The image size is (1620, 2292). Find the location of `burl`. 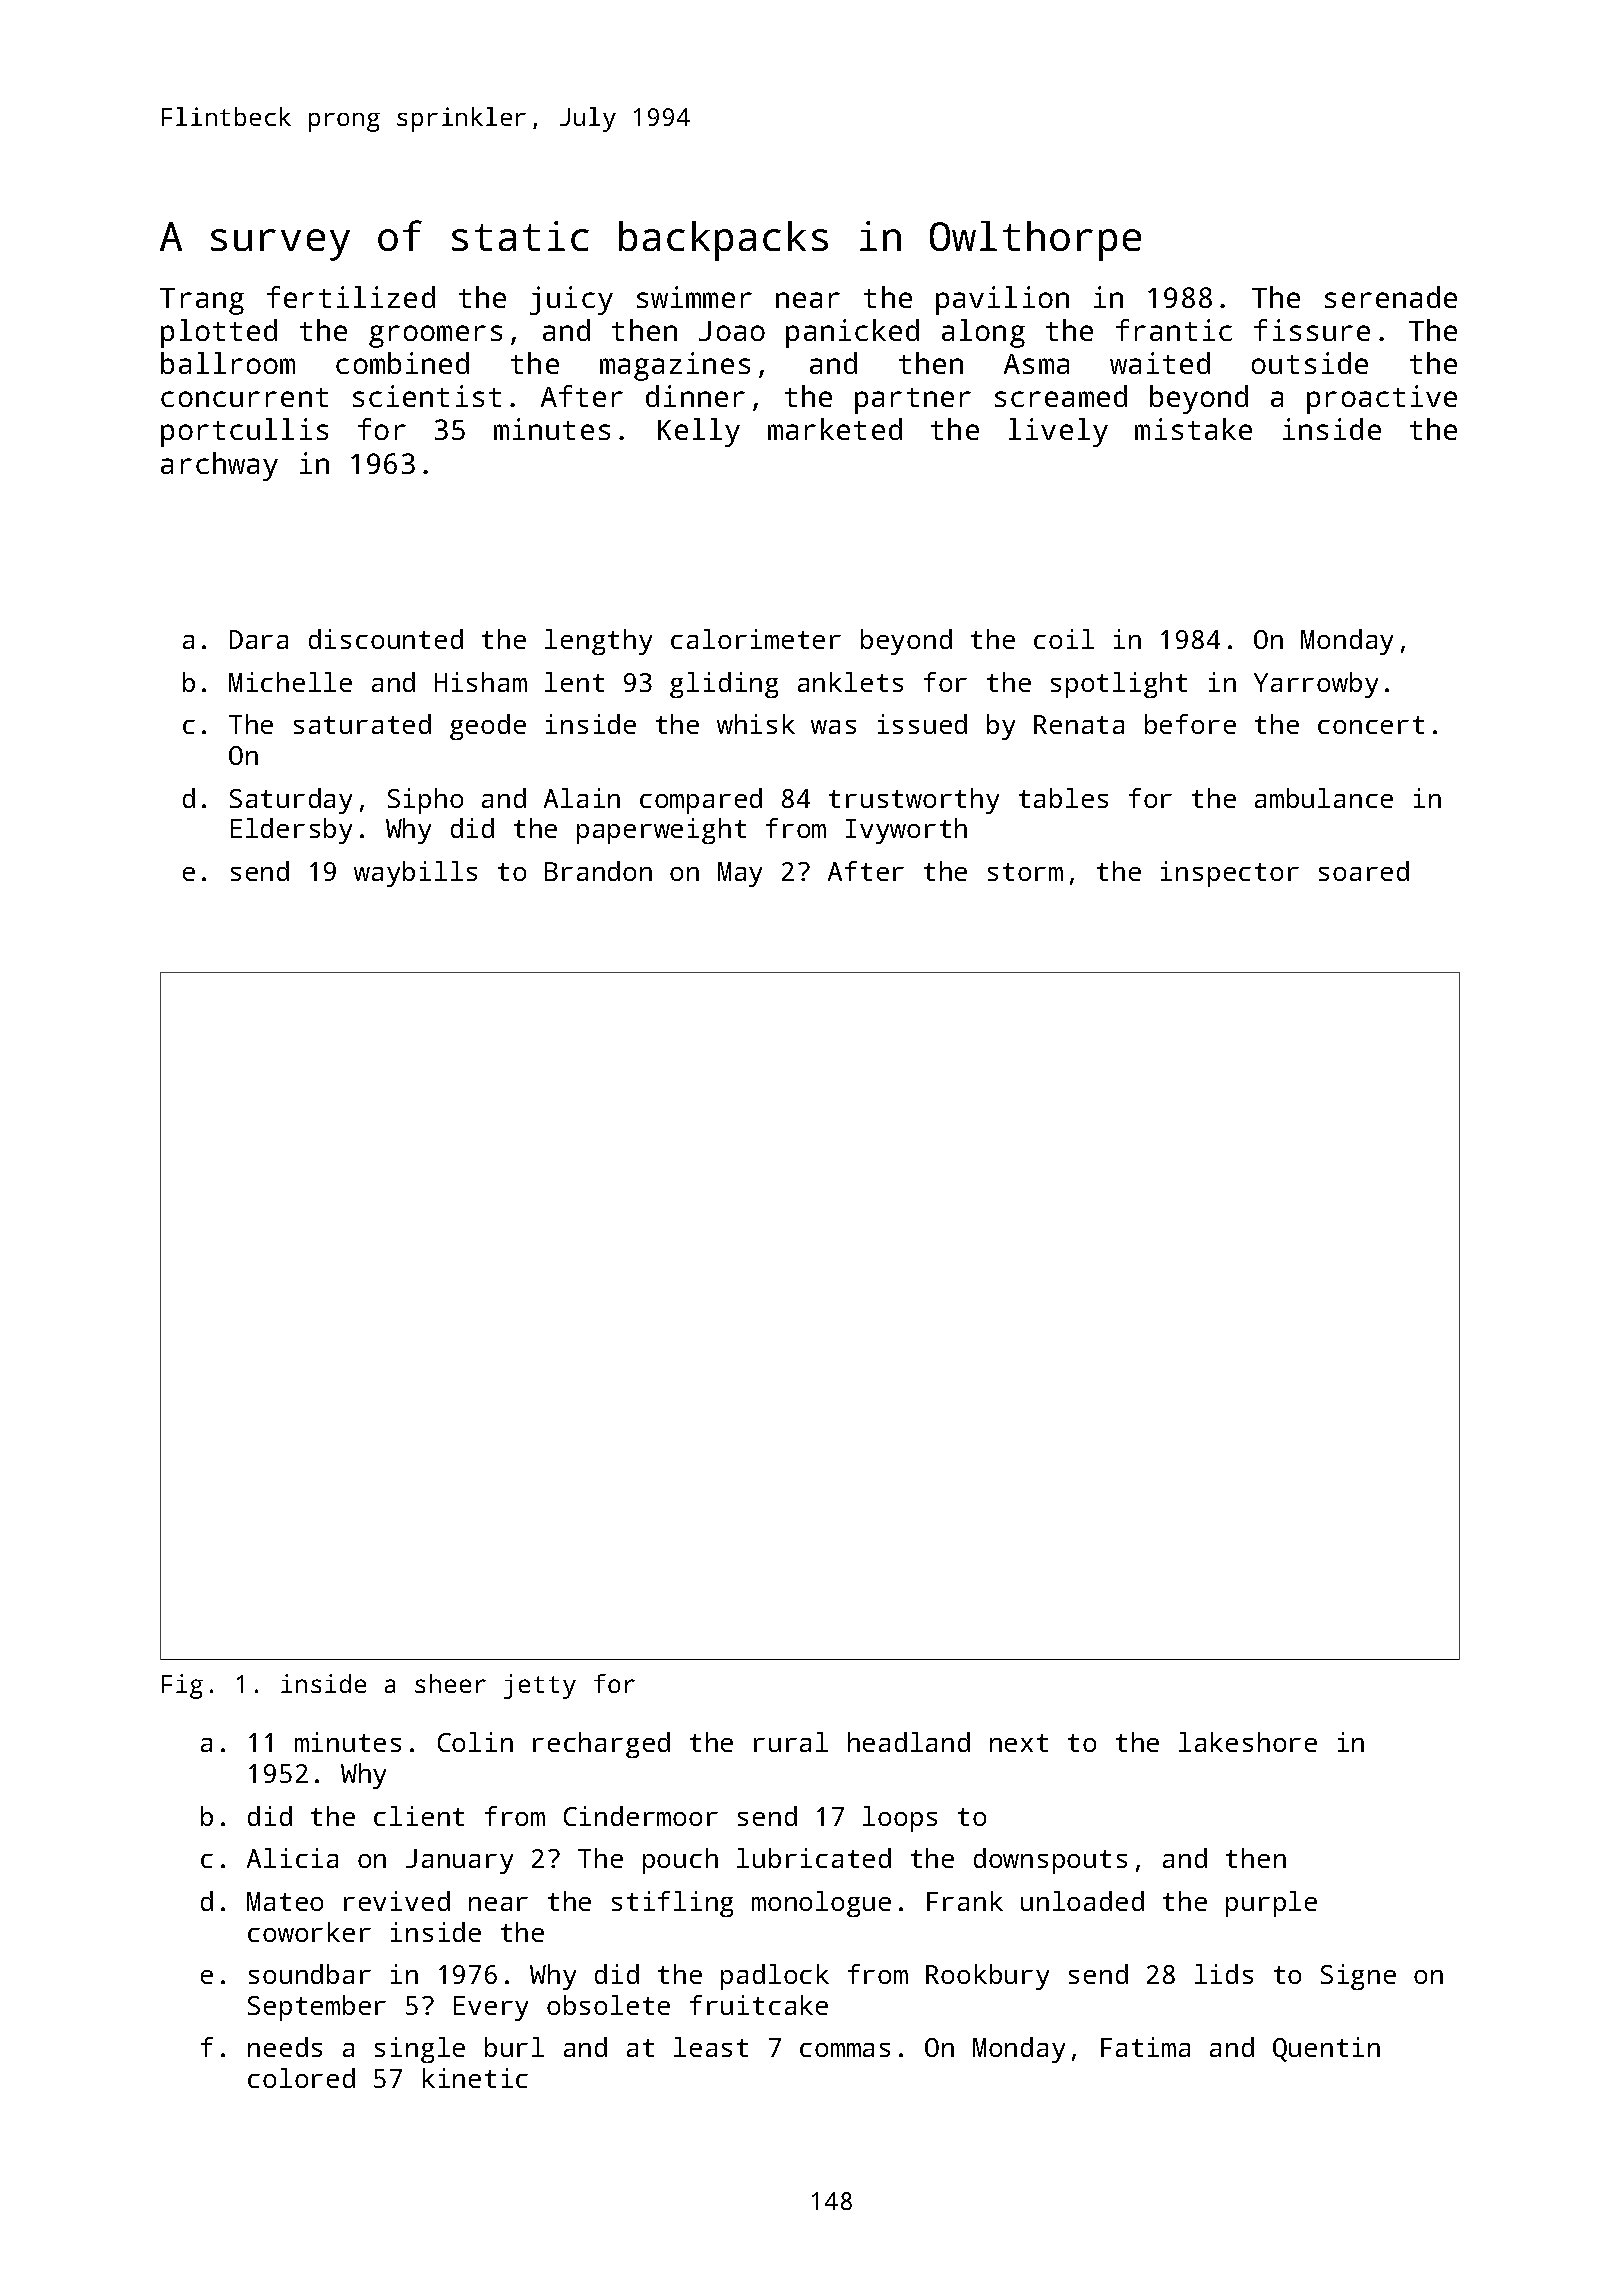

burl is located at coordinates (514, 2047).
